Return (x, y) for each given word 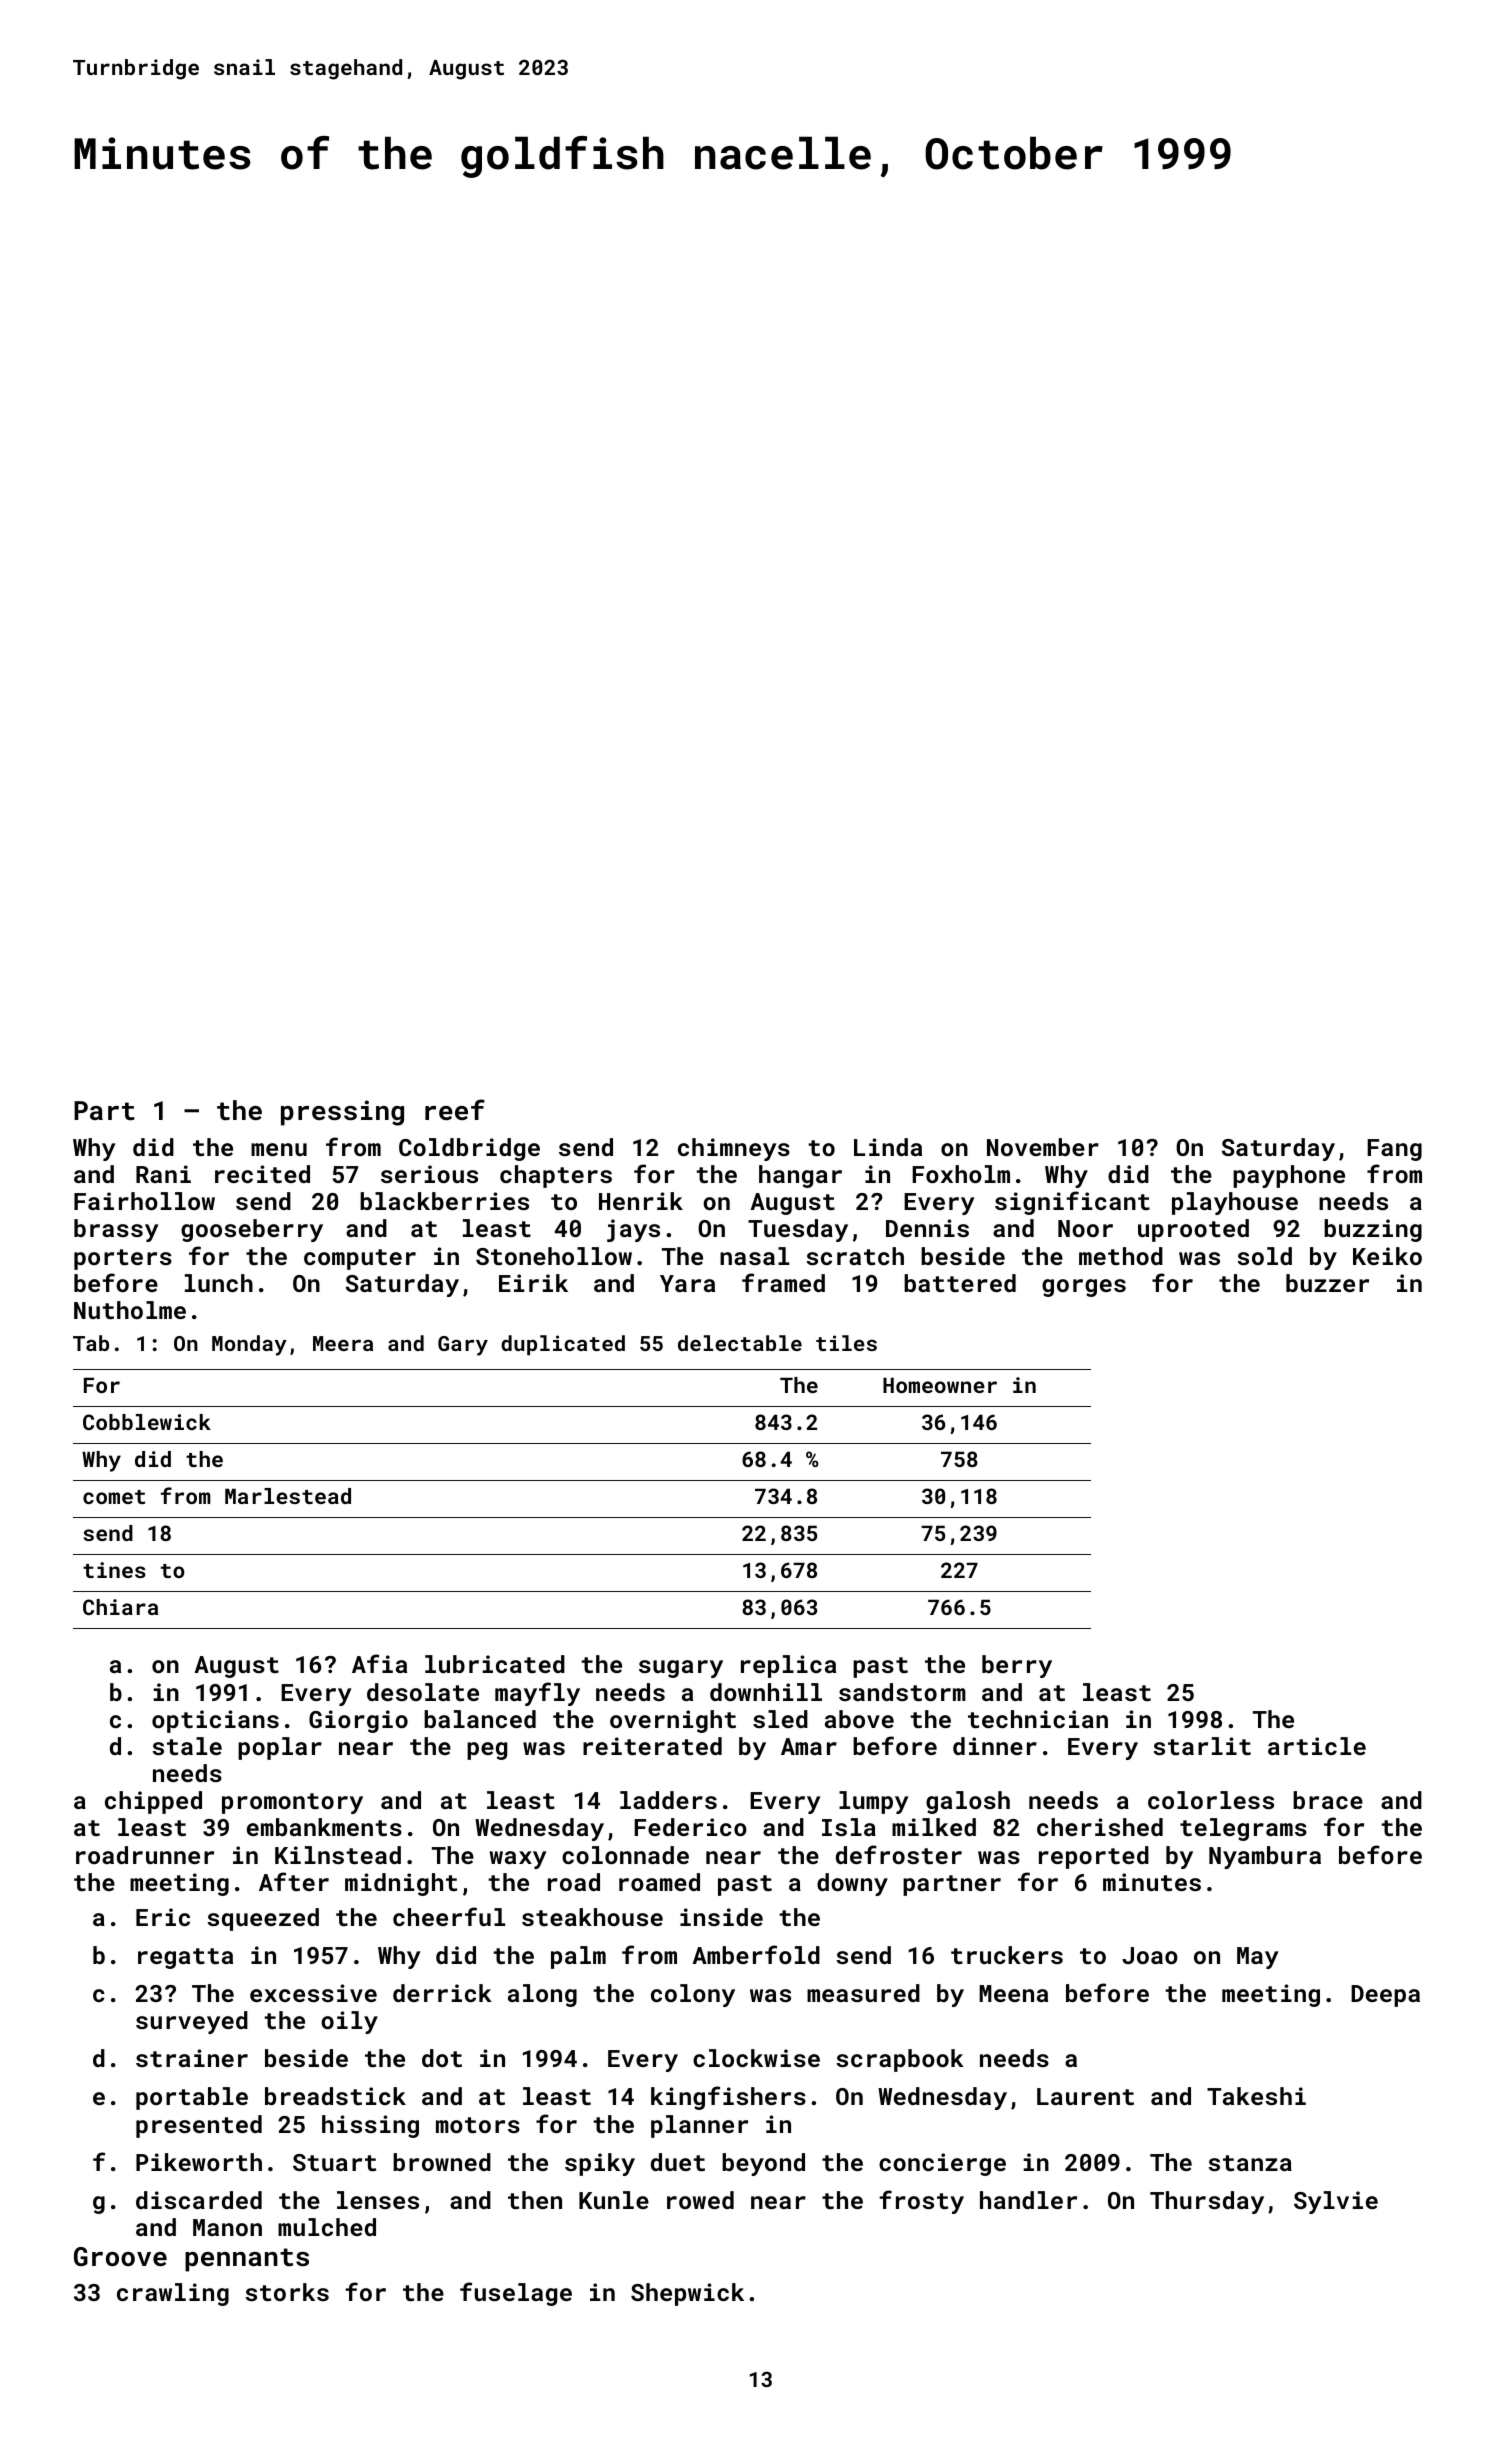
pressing (342, 1113)
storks (287, 2292)
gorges (1084, 1288)
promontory (292, 1803)
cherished (1100, 1827)
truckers (1007, 1955)
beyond (763, 2164)
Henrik (641, 1201)
